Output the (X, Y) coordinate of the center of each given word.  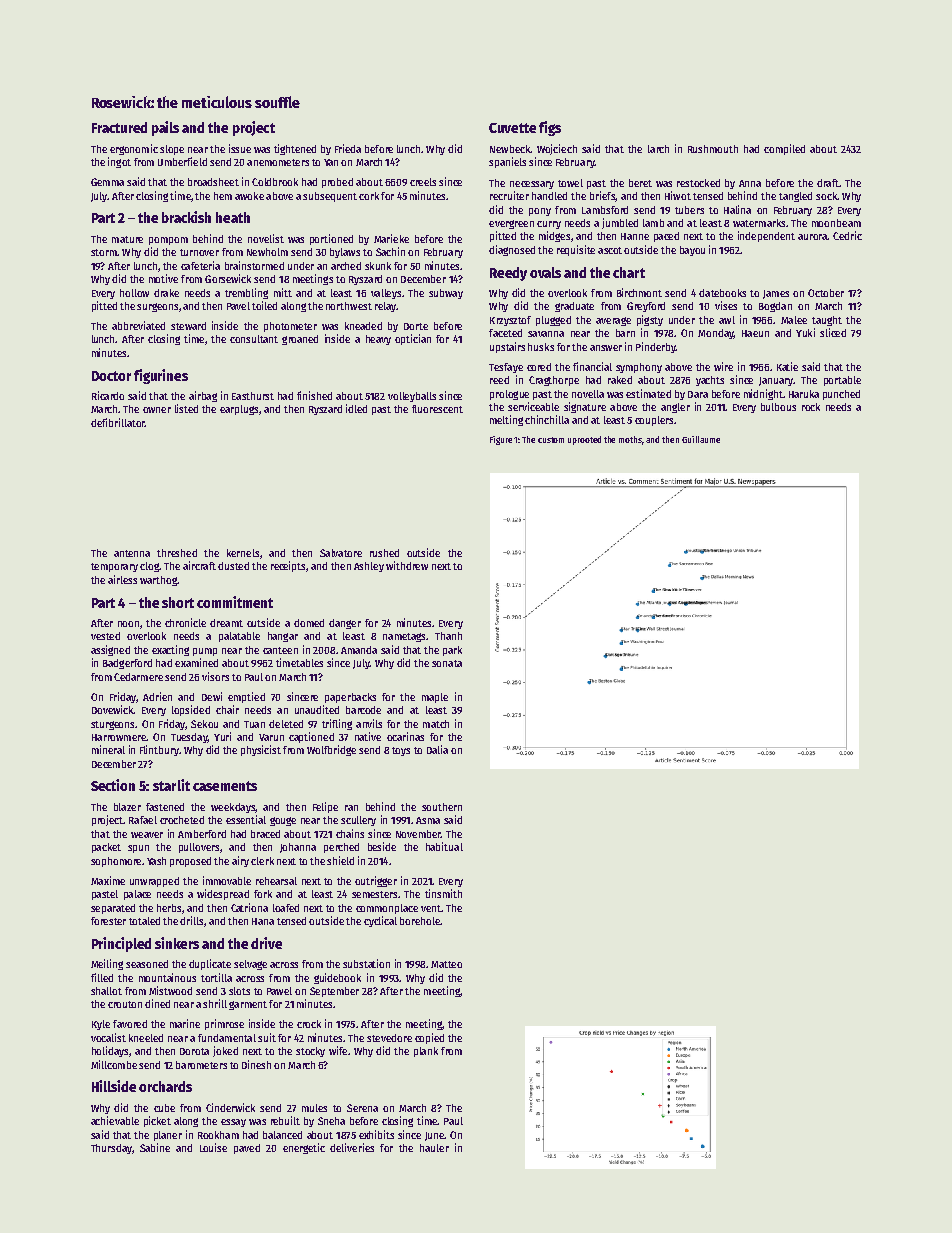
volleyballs (412, 397)
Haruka (804, 394)
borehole (420, 921)
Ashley (369, 567)
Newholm (267, 252)
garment (248, 1005)
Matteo (446, 964)
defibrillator (118, 422)
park (452, 651)
